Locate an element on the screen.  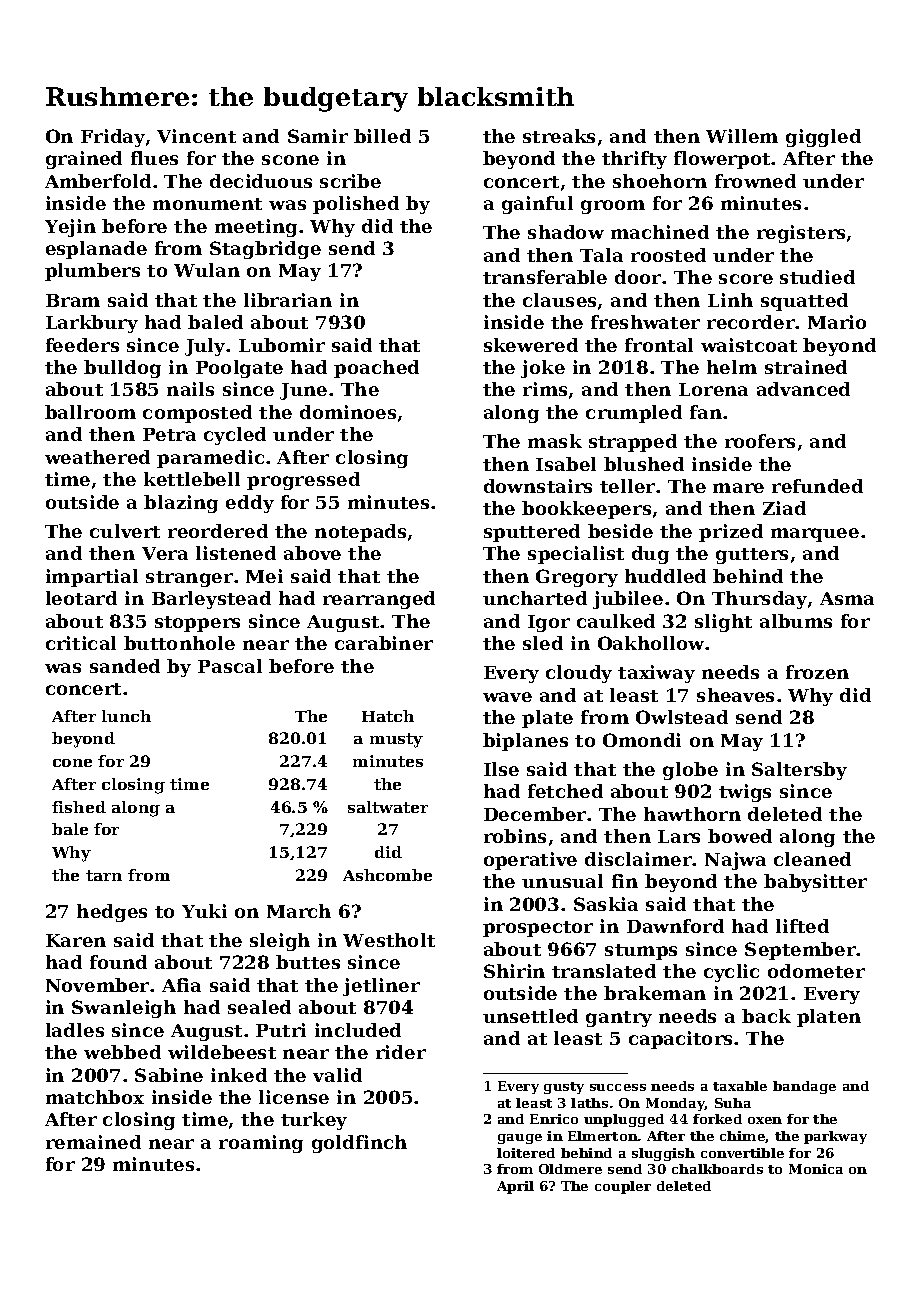
studied is located at coordinates (817, 277).
